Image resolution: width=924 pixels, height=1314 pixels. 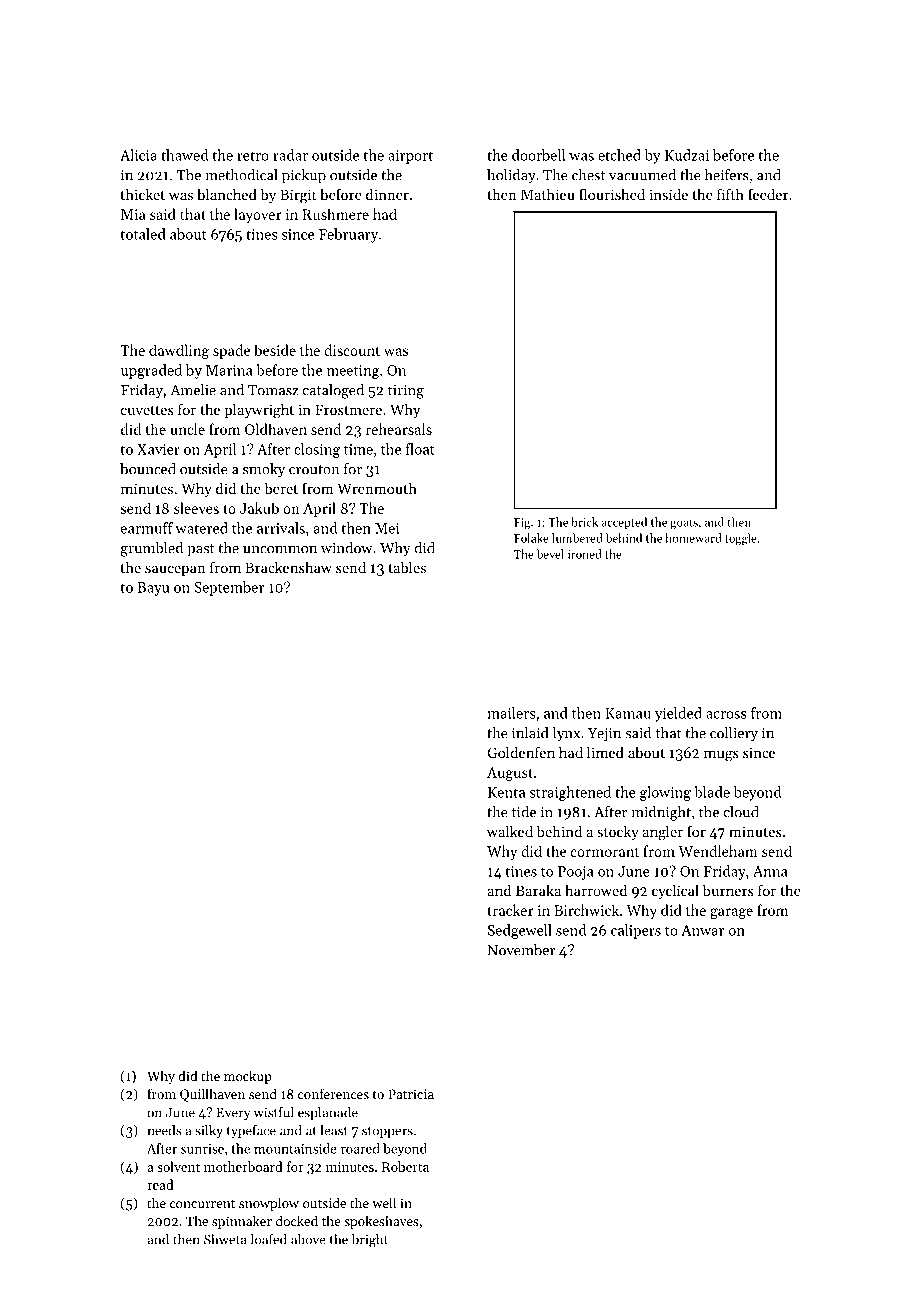 What do you see at coordinates (248, 1077) in the screenshot?
I see `mockup` at bounding box center [248, 1077].
